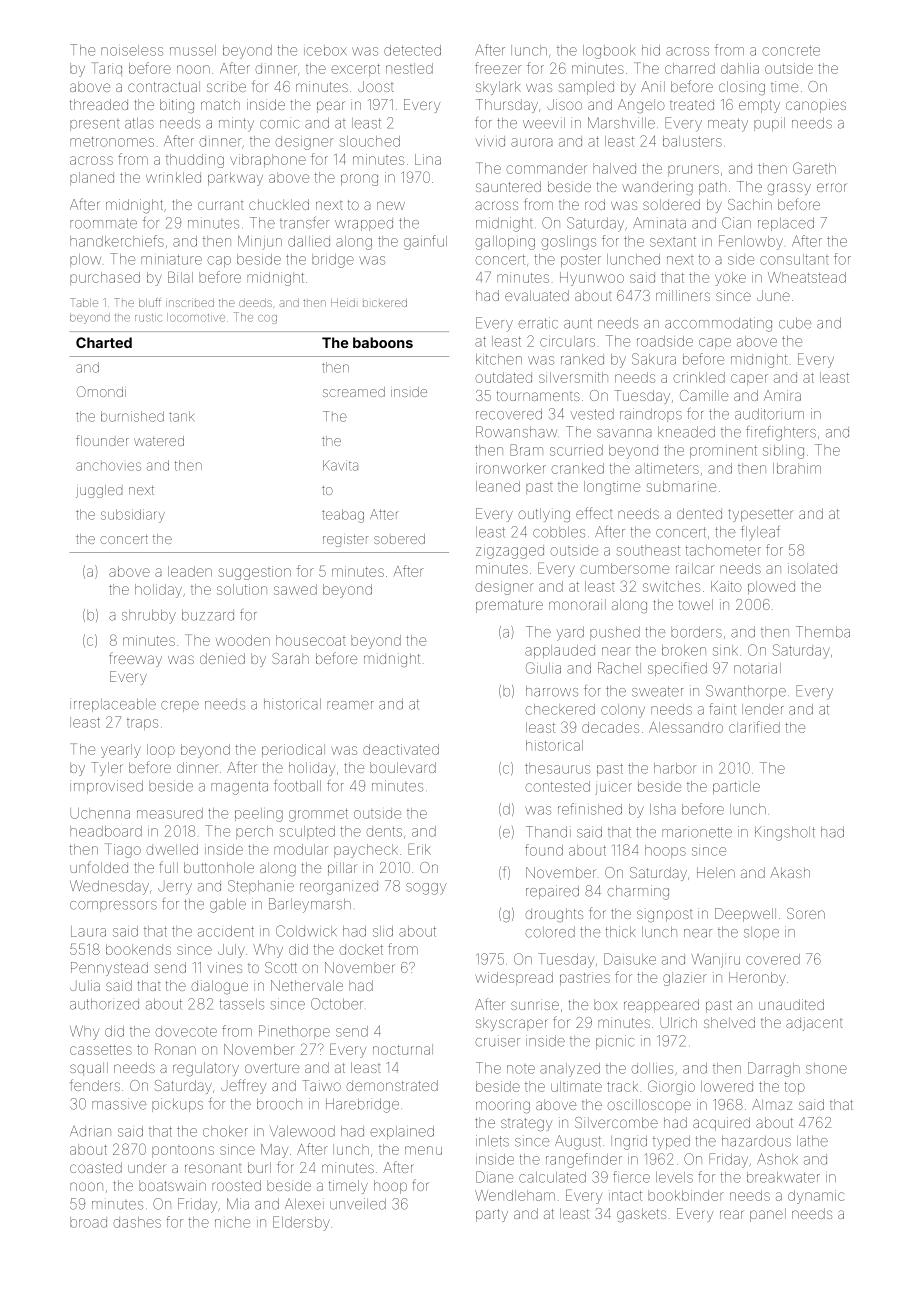  What do you see at coordinates (340, 465) in the screenshot?
I see `Kavita` at bounding box center [340, 465].
